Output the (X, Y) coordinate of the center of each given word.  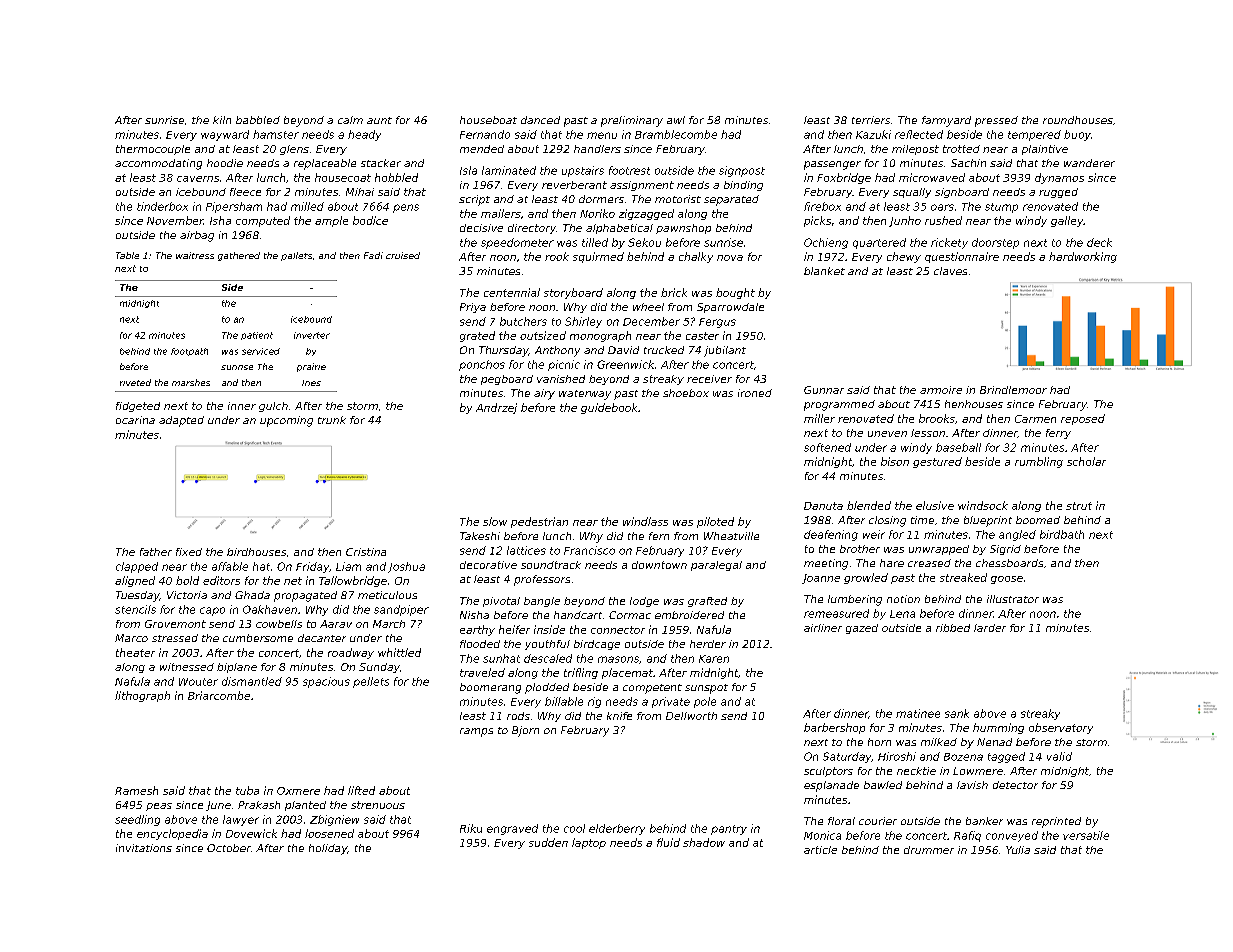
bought (735, 293)
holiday (328, 849)
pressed (996, 121)
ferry (1058, 434)
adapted (181, 421)
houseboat (488, 120)
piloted (715, 522)
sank (957, 713)
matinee (918, 713)
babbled (258, 120)
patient (257, 336)
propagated (305, 596)
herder (708, 644)
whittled (399, 652)
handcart (578, 615)
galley (1067, 221)
